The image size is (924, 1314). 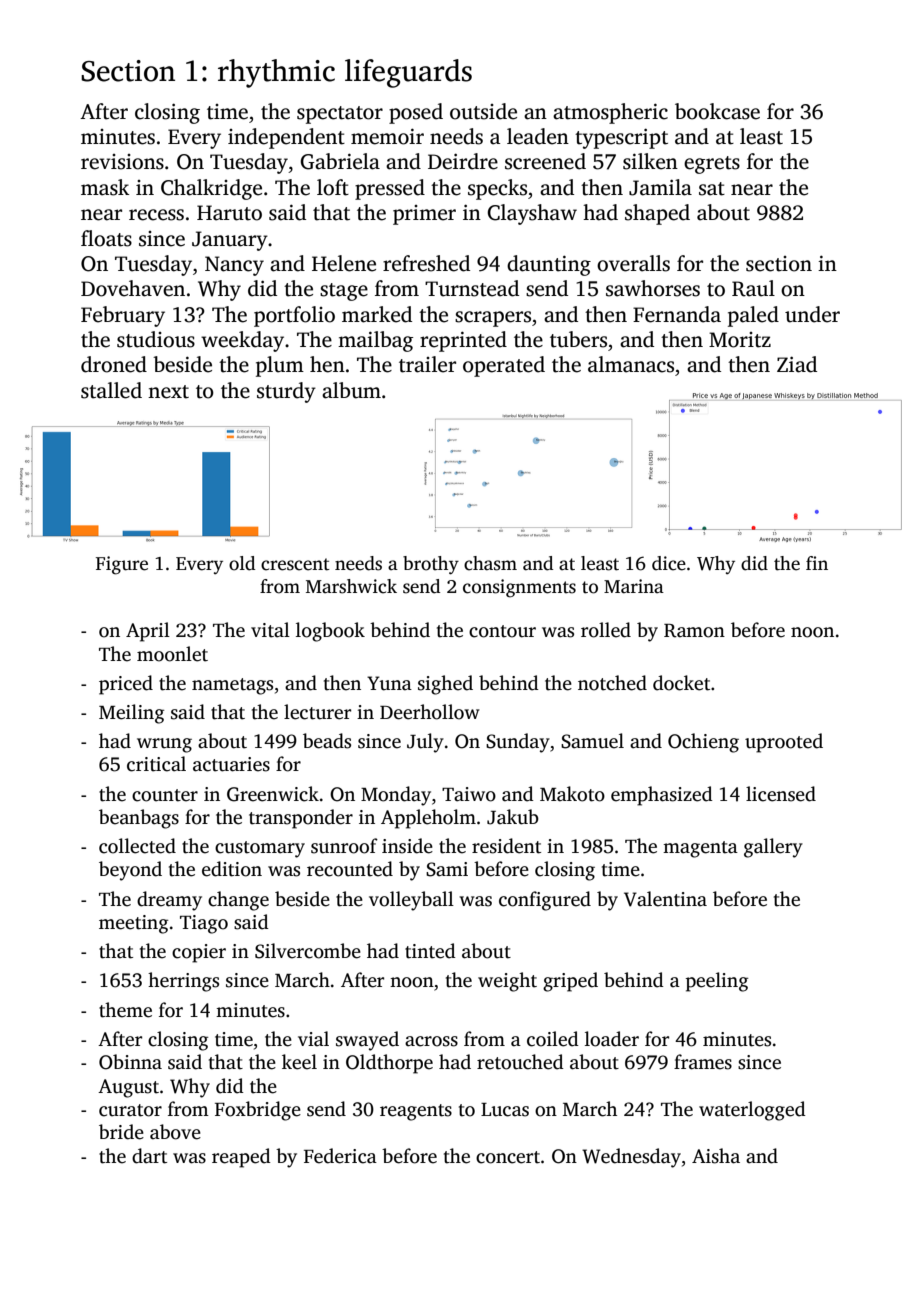 What do you see at coordinates (610, 113) in the screenshot?
I see `atmospheric` at bounding box center [610, 113].
